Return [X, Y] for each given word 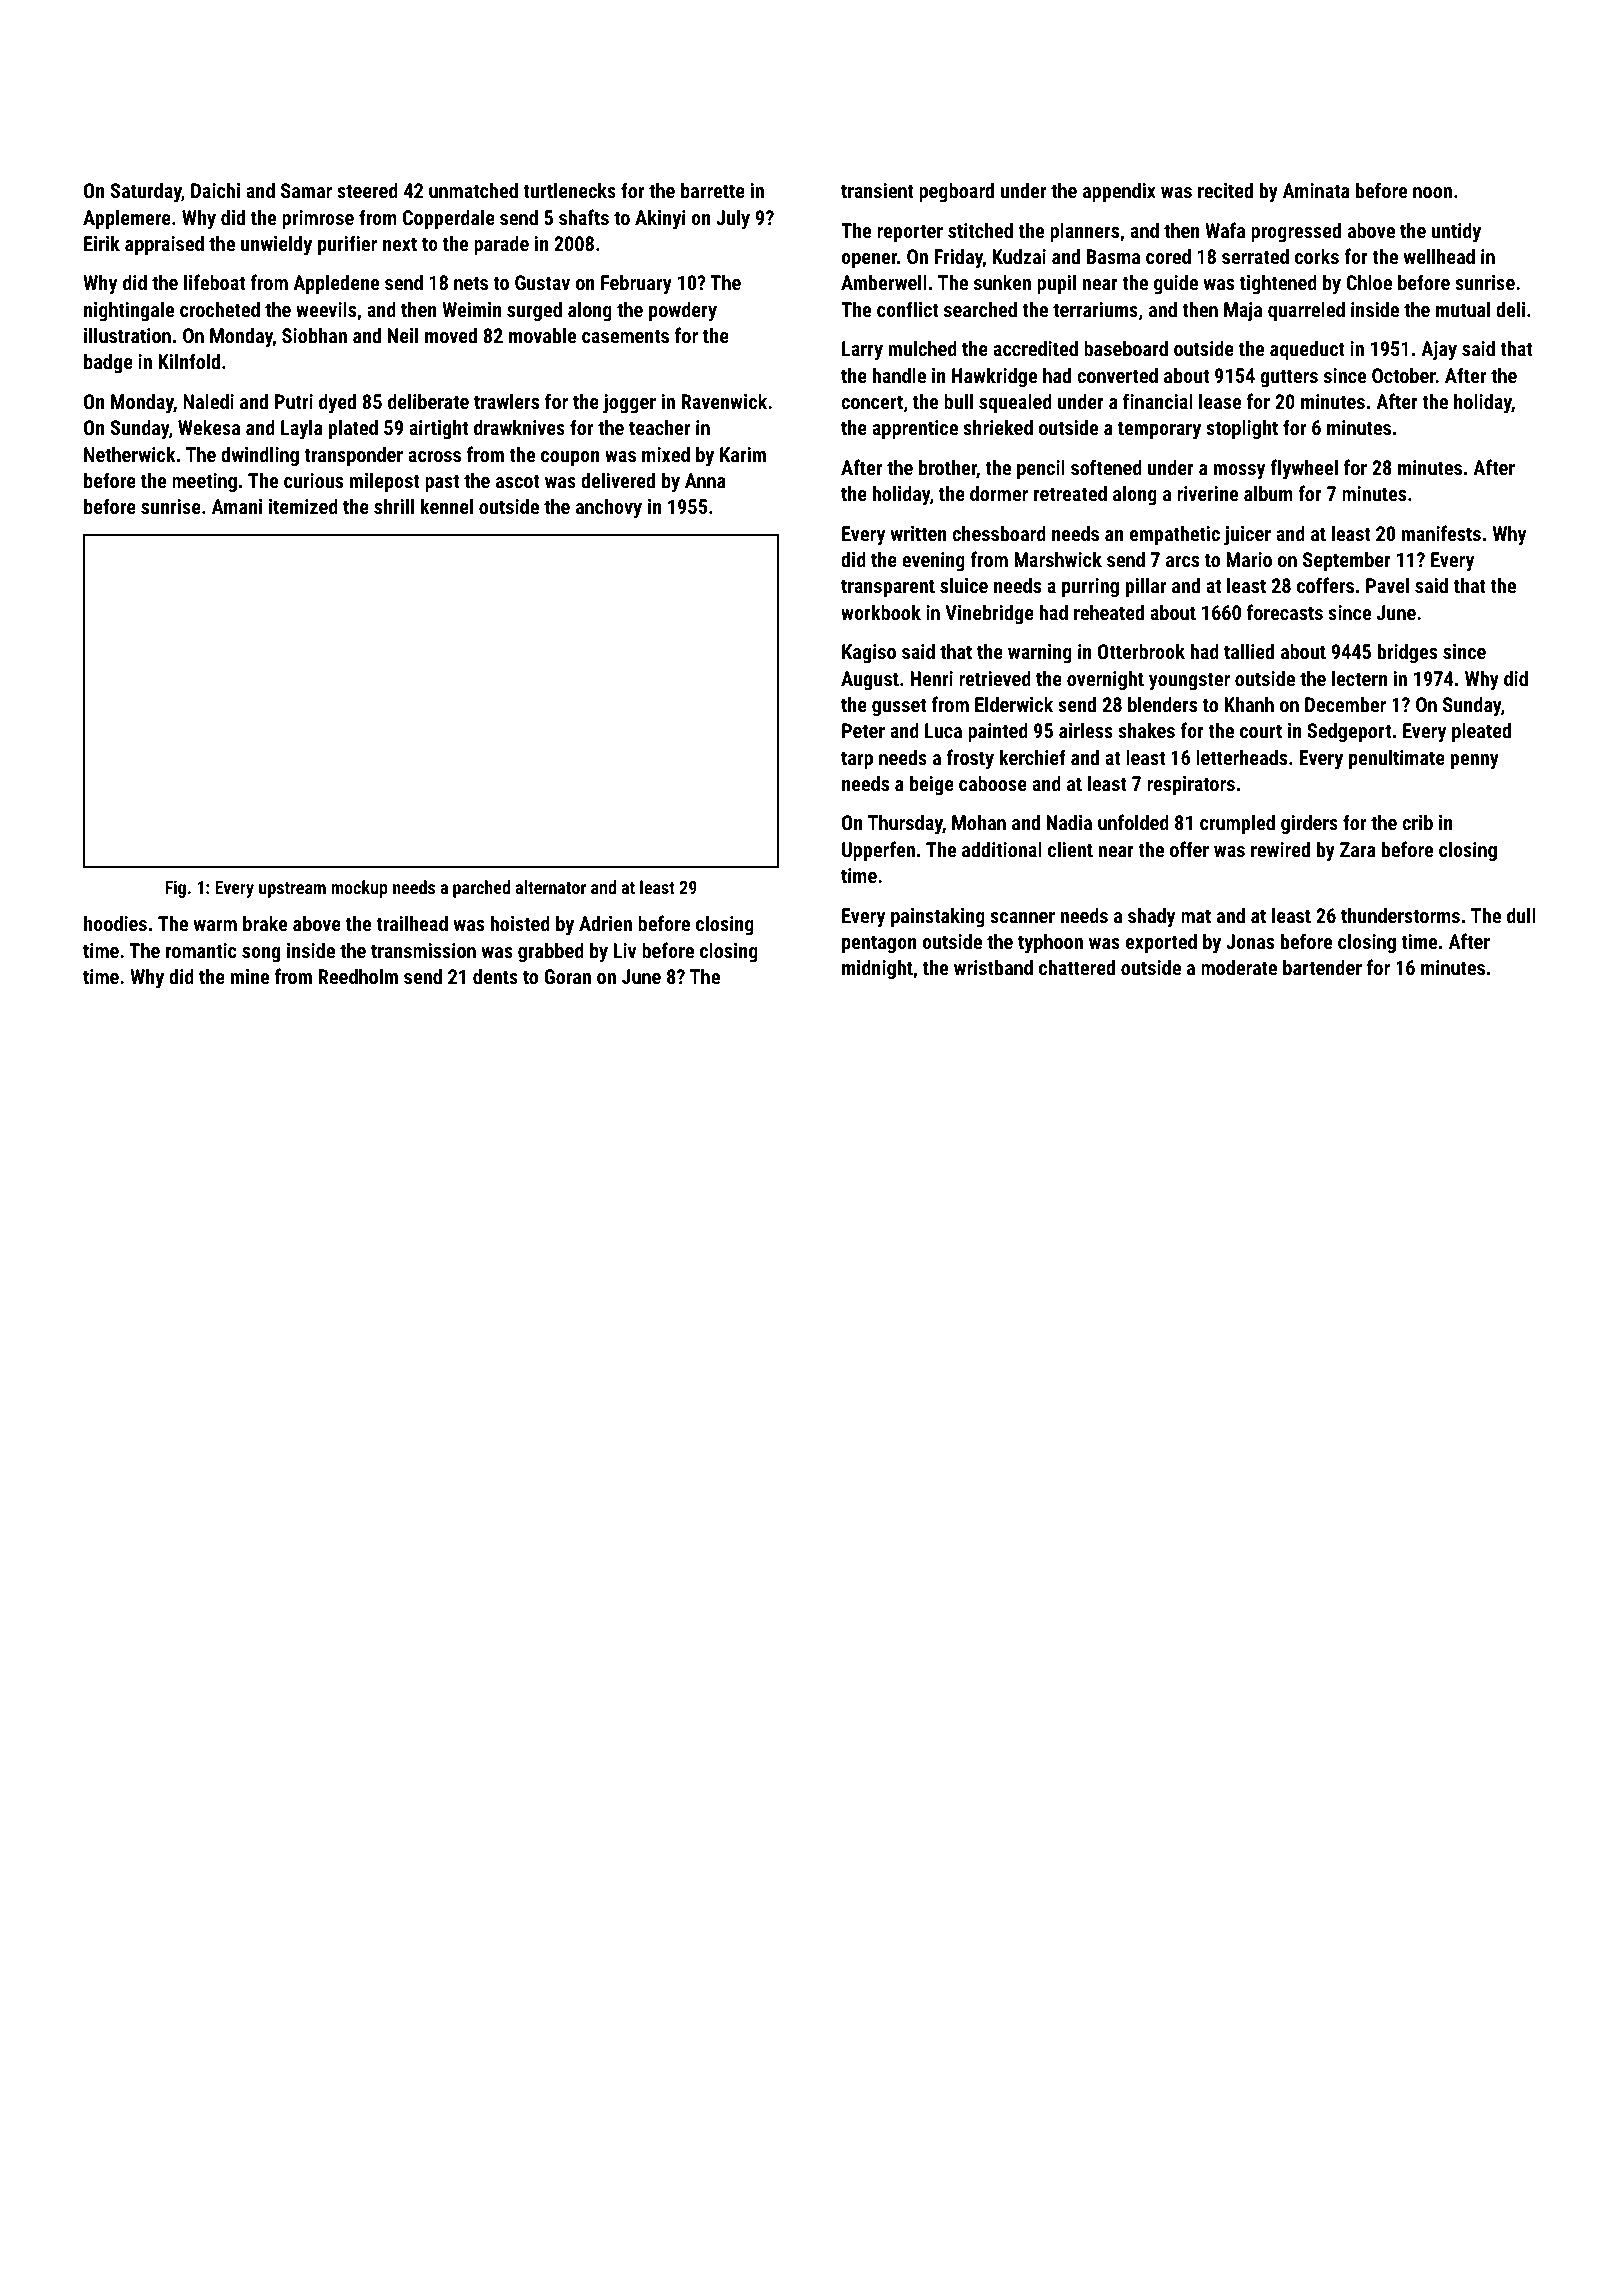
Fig [175, 889]
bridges [1407, 653]
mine [250, 976]
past [442, 483]
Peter [863, 730]
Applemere [127, 219]
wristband [993, 967]
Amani [237, 506]
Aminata [1316, 190]
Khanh [1249, 704]
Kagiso [869, 653]
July [733, 219]
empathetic [1175, 535]
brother [948, 468]
